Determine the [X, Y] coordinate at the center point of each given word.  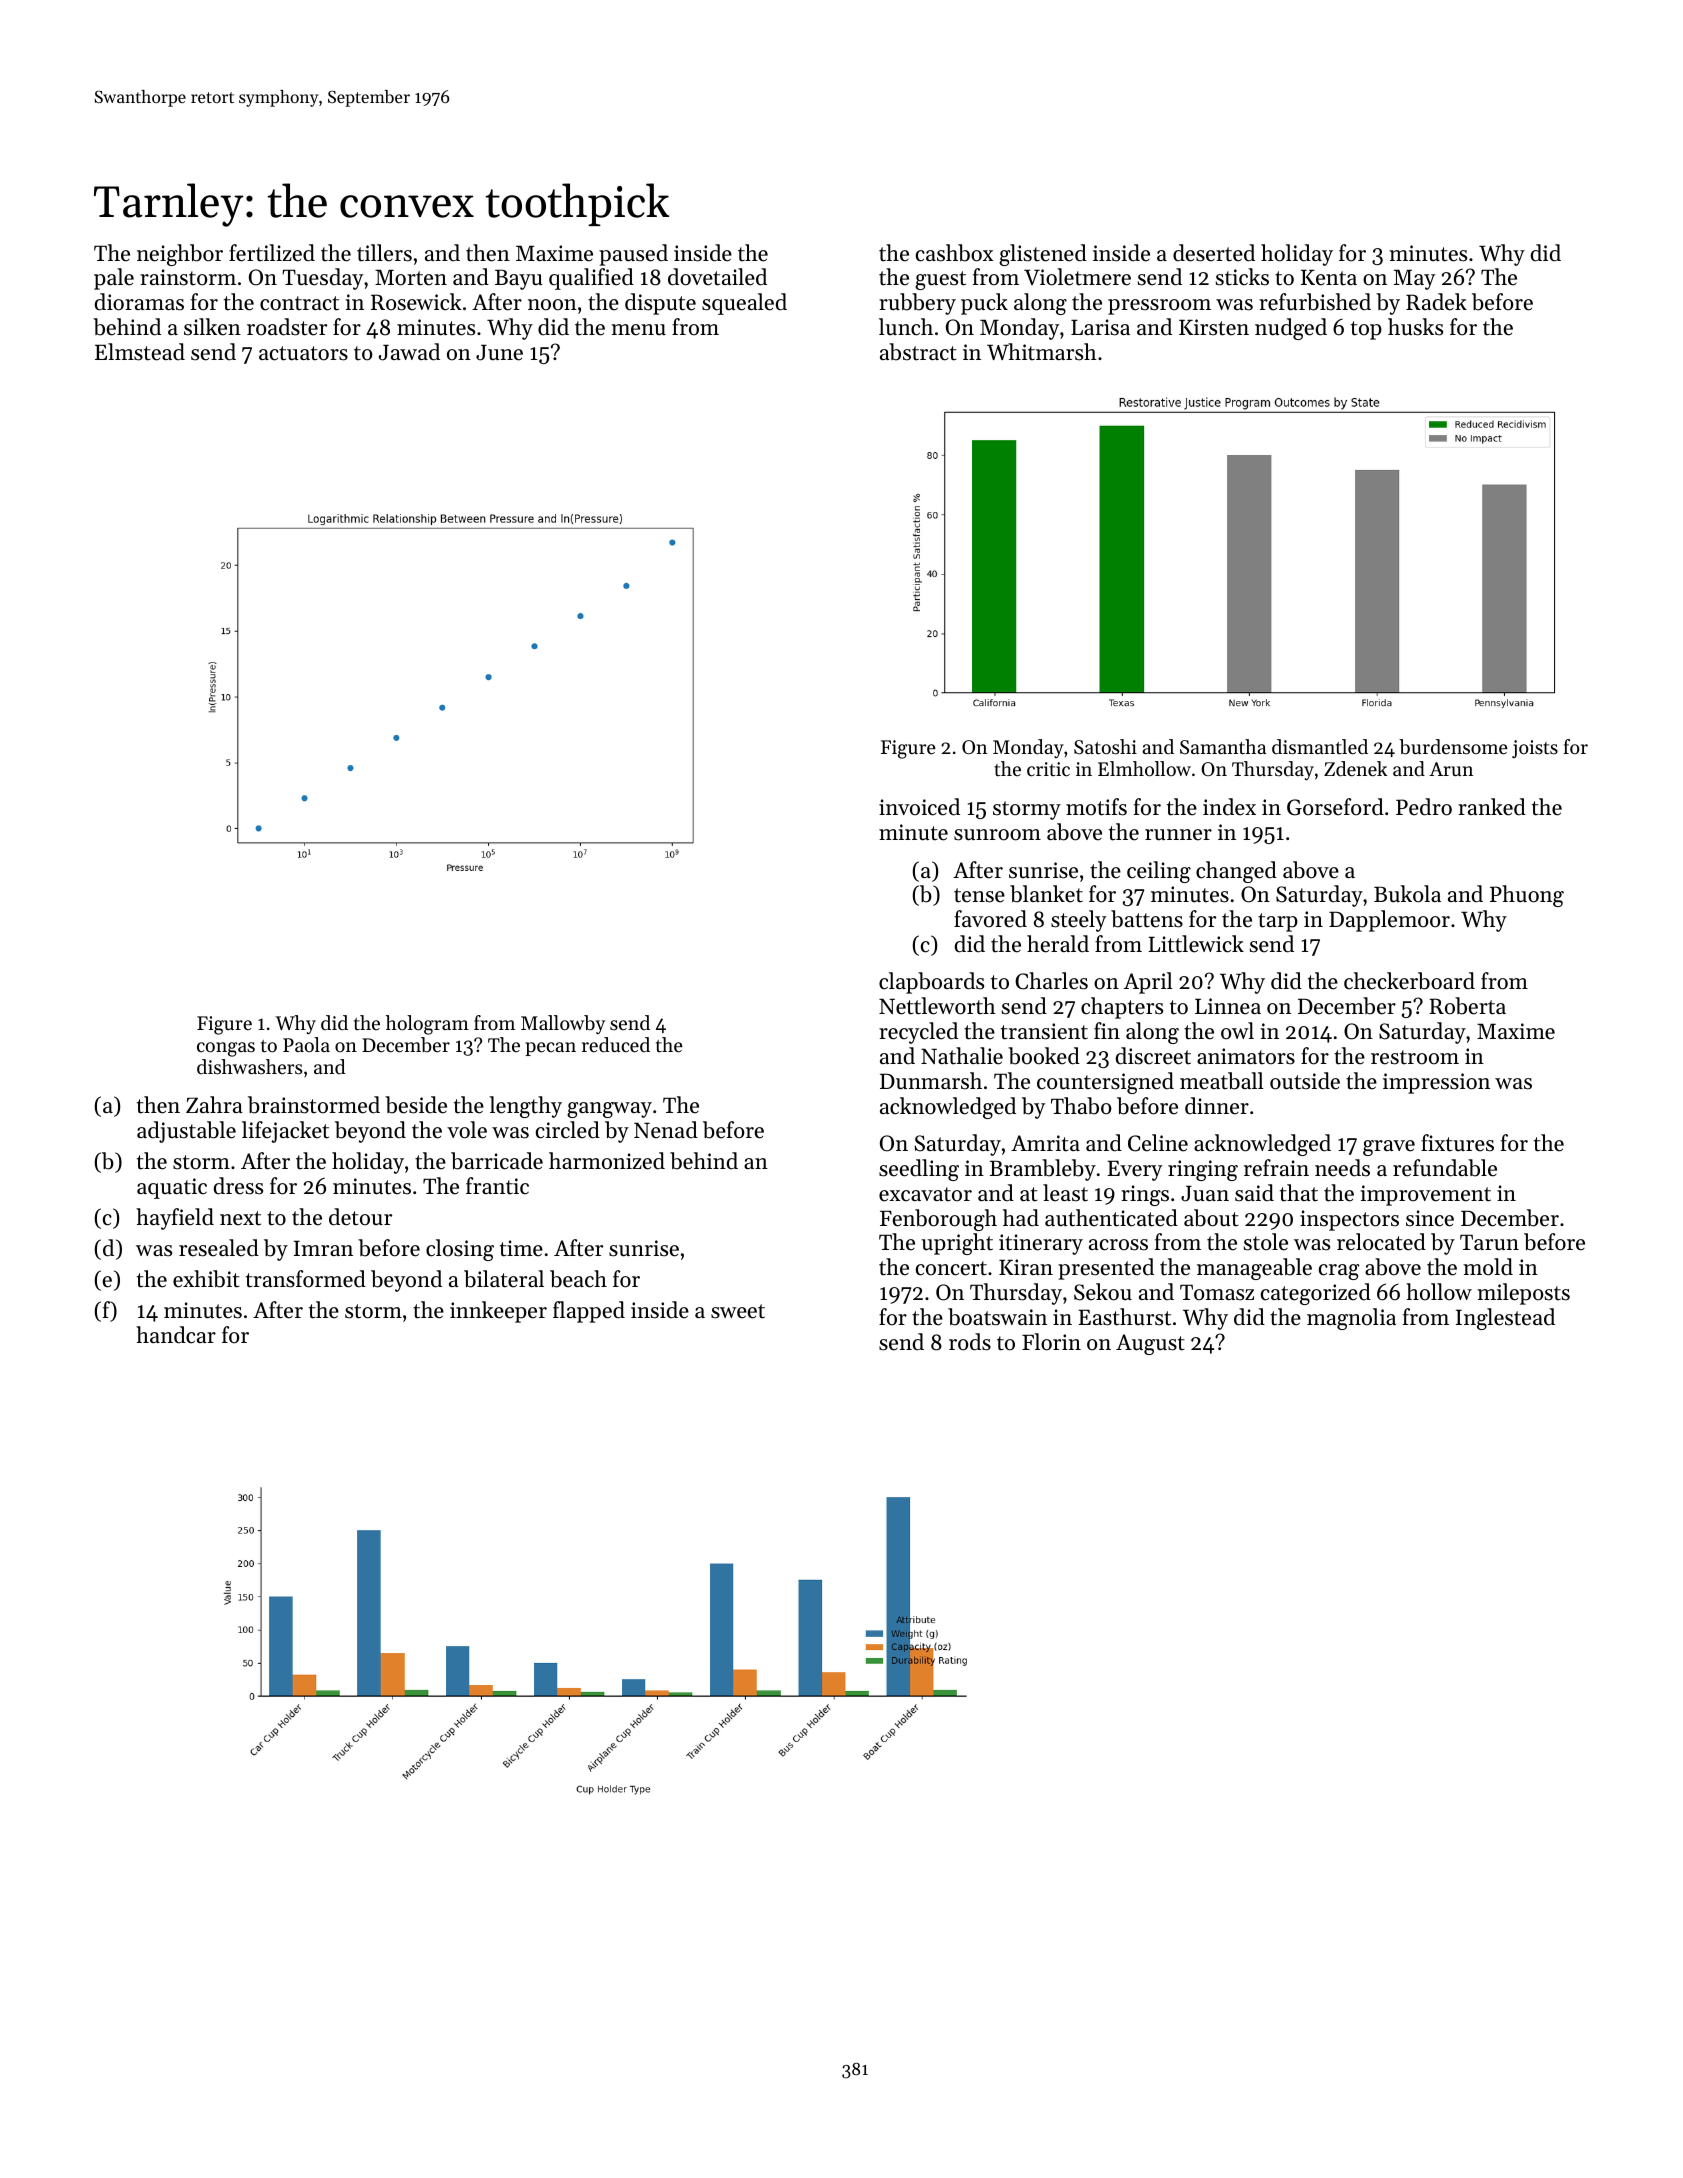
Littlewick [1196, 944]
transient [1044, 1031]
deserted [1214, 253]
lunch [906, 327]
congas [226, 1049]
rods [970, 1342]
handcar [176, 1335]
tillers [384, 253]
